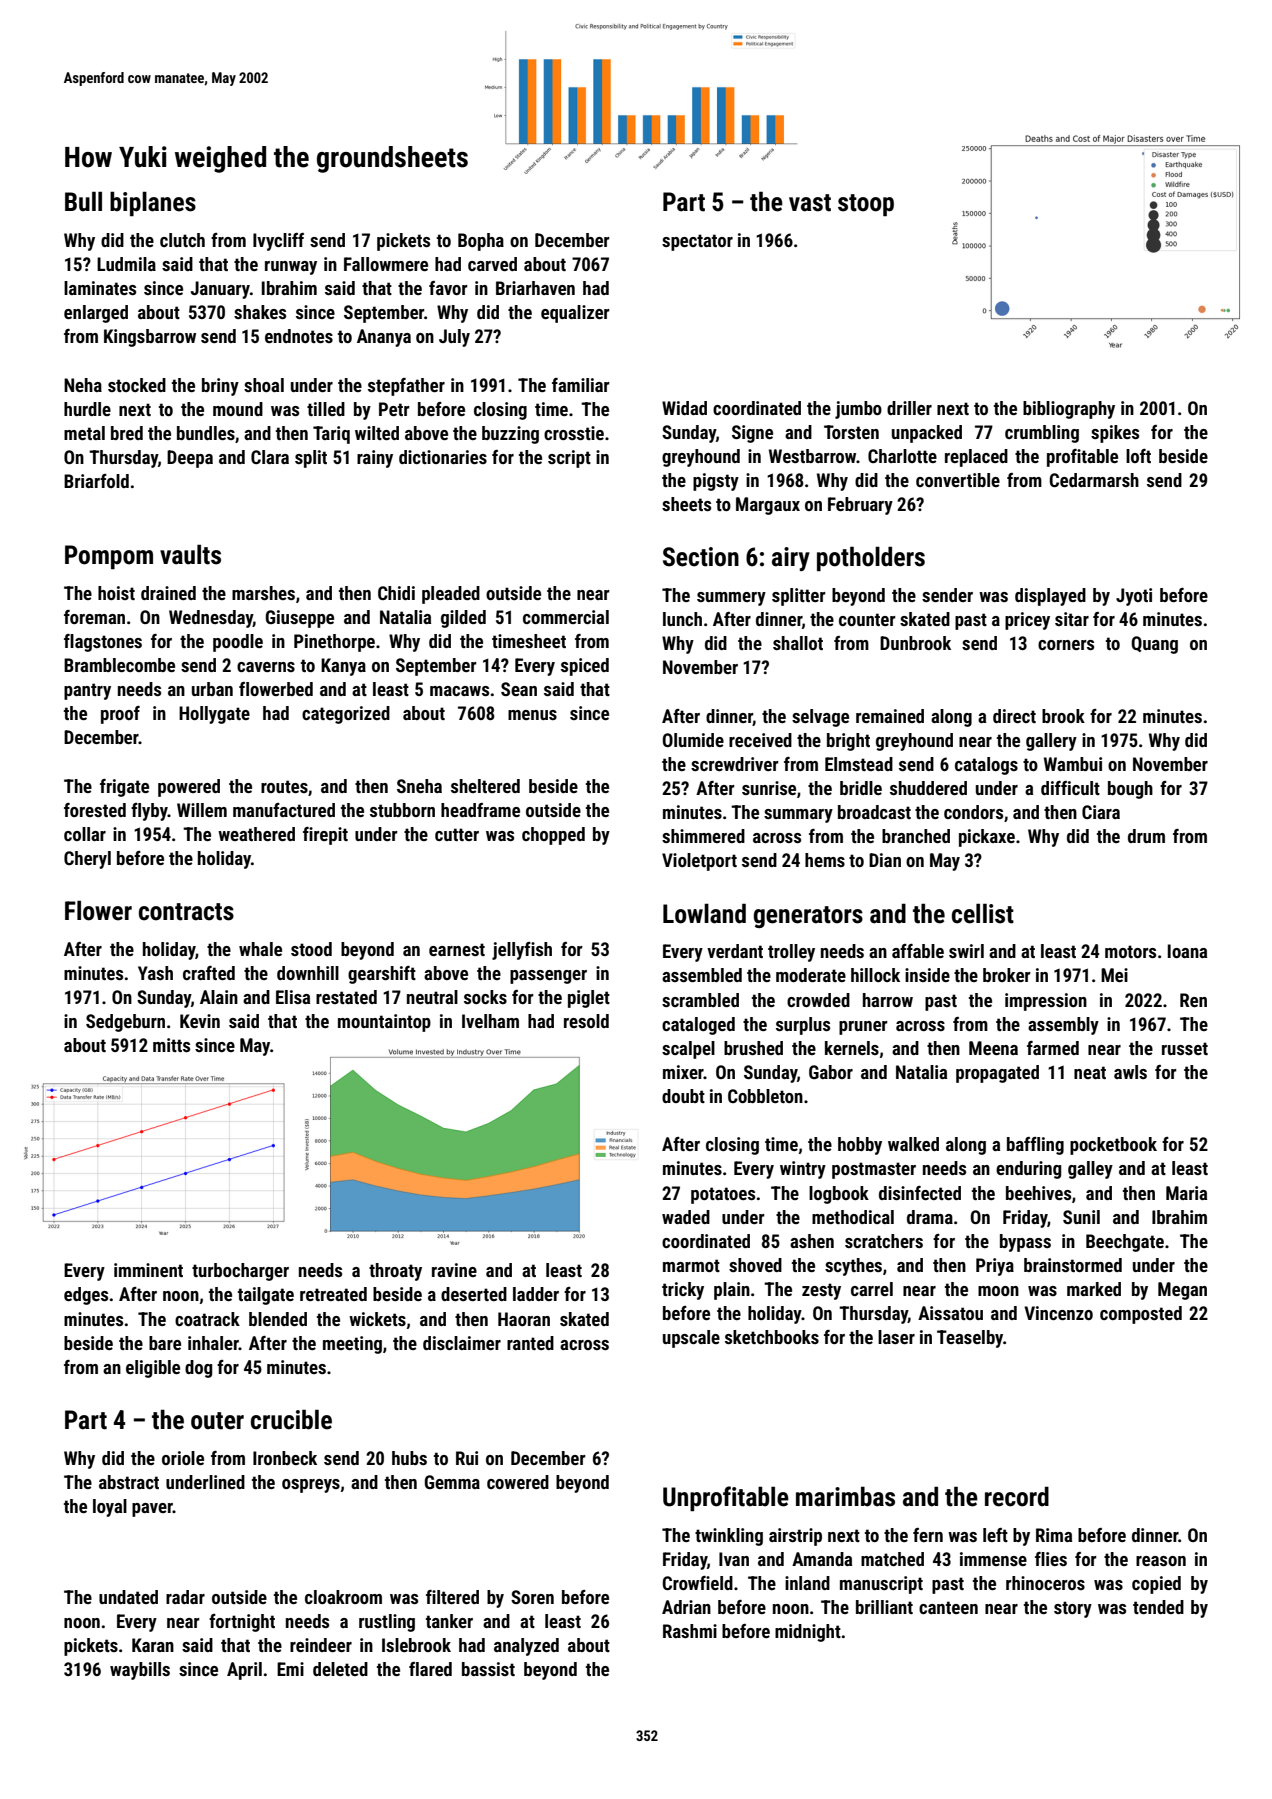 Image resolution: width=1272 pixels, height=1799 pixels. Describe the element at coordinates (683, 1096) in the screenshot. I see `doubt` at that location.
